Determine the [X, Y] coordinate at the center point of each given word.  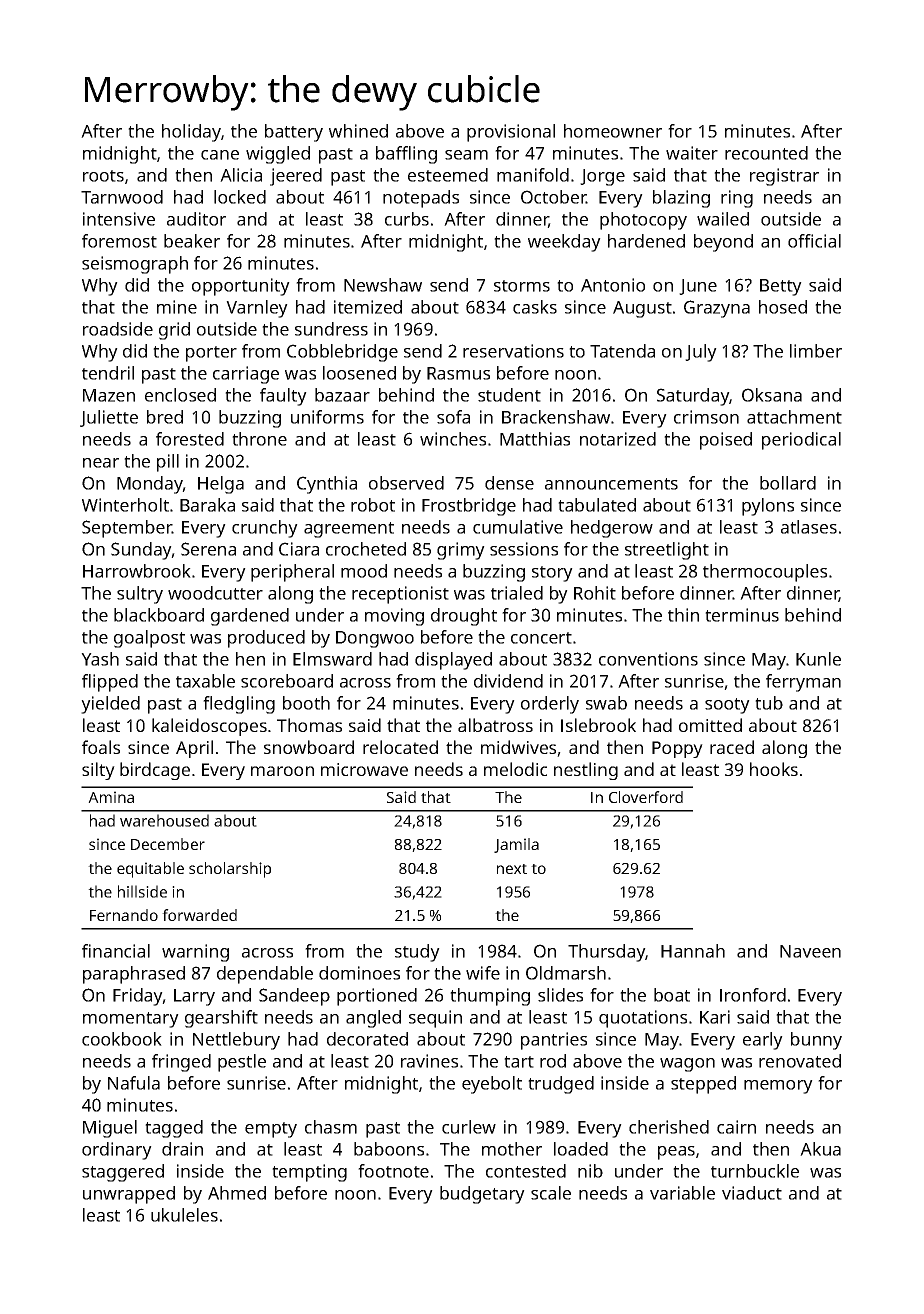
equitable [150, 870]
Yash [100, 659]
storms [522, 286]
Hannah [693, 951]
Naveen [810, 951]
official [814, 241]
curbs [407, 219]
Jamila [516, 845]
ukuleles [184, 1215]
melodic [515, 769]
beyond [723, 243]
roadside [118, 329]
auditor [196, 219]
